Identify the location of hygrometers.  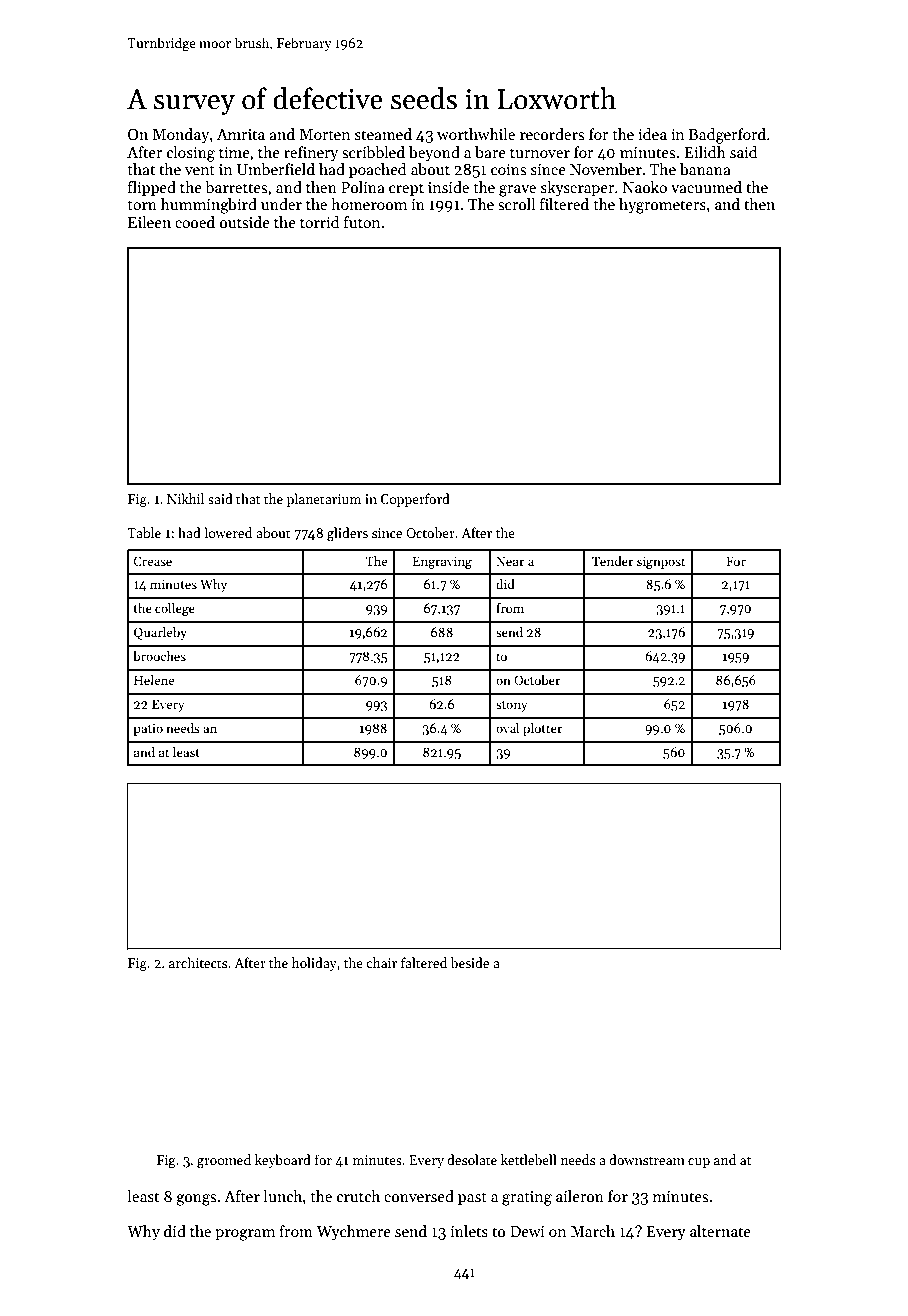
(662, 206).
